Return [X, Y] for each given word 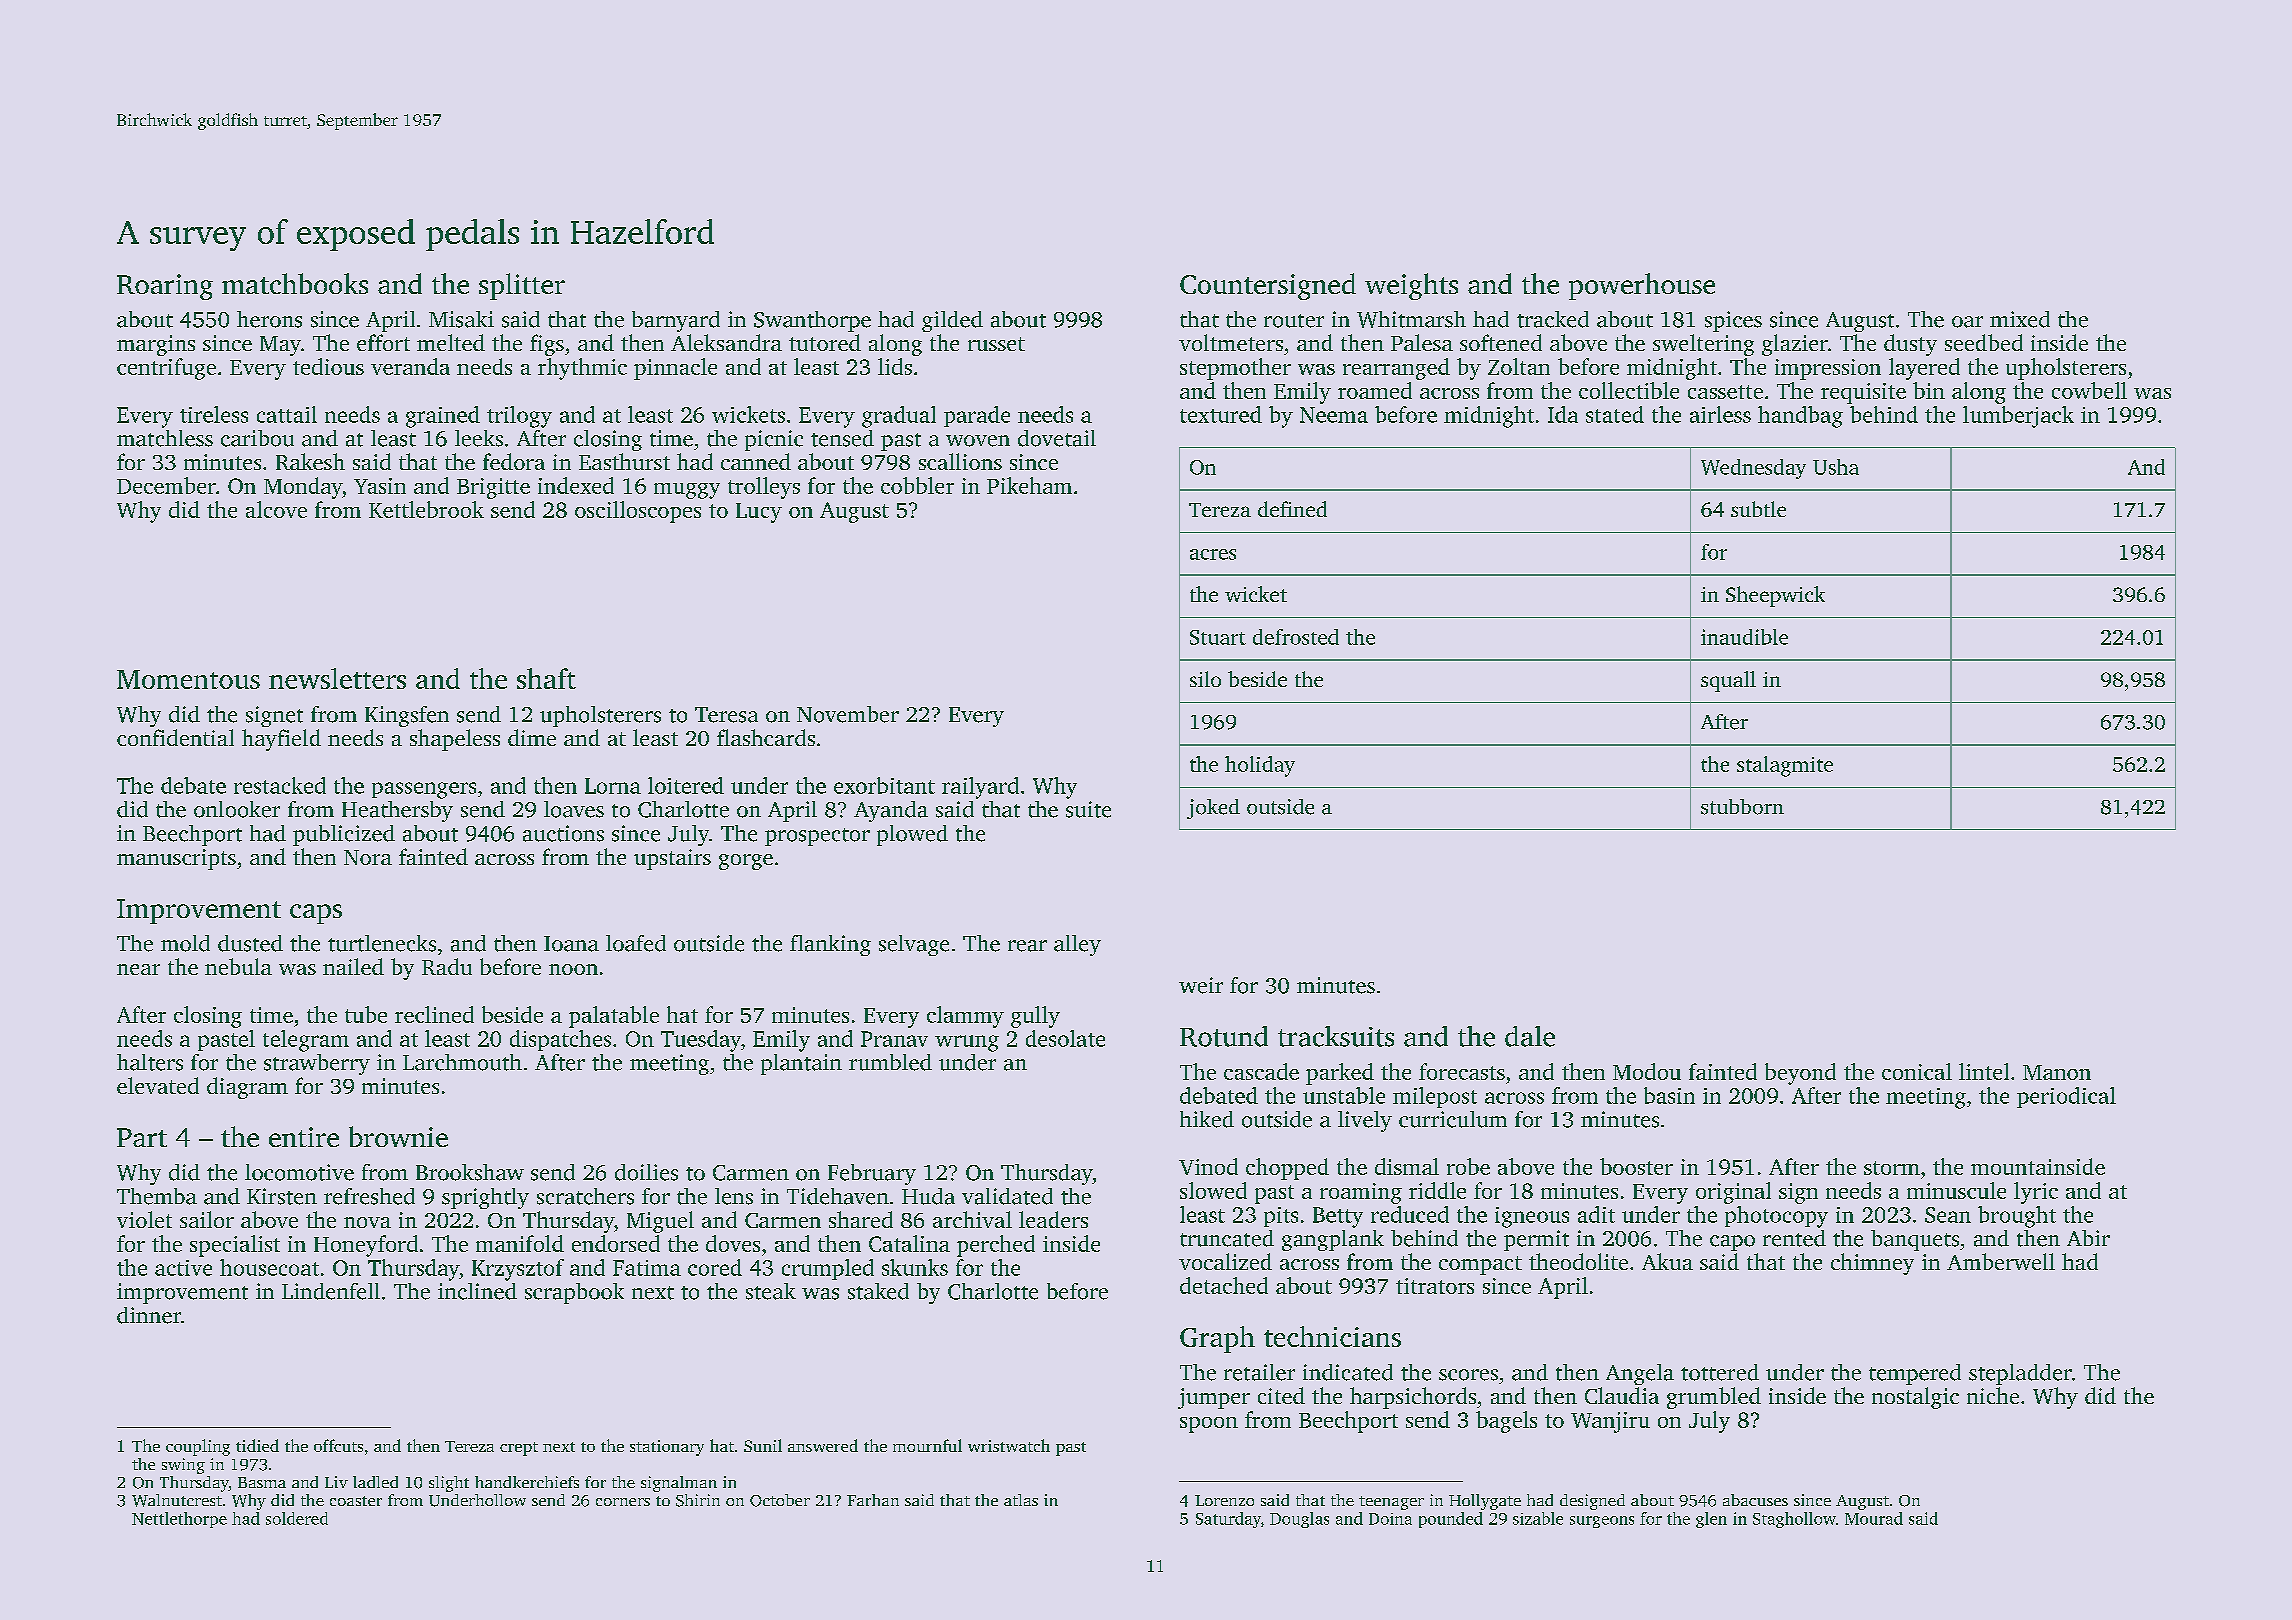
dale [1530, 1036]
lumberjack [2018, 417]
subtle [1758, 509]
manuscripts [176, 859]
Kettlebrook [426, 509]
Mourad [1874, 1518]
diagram [247, 1088]
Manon [2057, 1072]
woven [978, 441]
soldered [297, 1518]
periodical [2066, 1097]
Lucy [759, 513]
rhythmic [582, 369]
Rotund [1224, 1036]
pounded [1451, 1520]
